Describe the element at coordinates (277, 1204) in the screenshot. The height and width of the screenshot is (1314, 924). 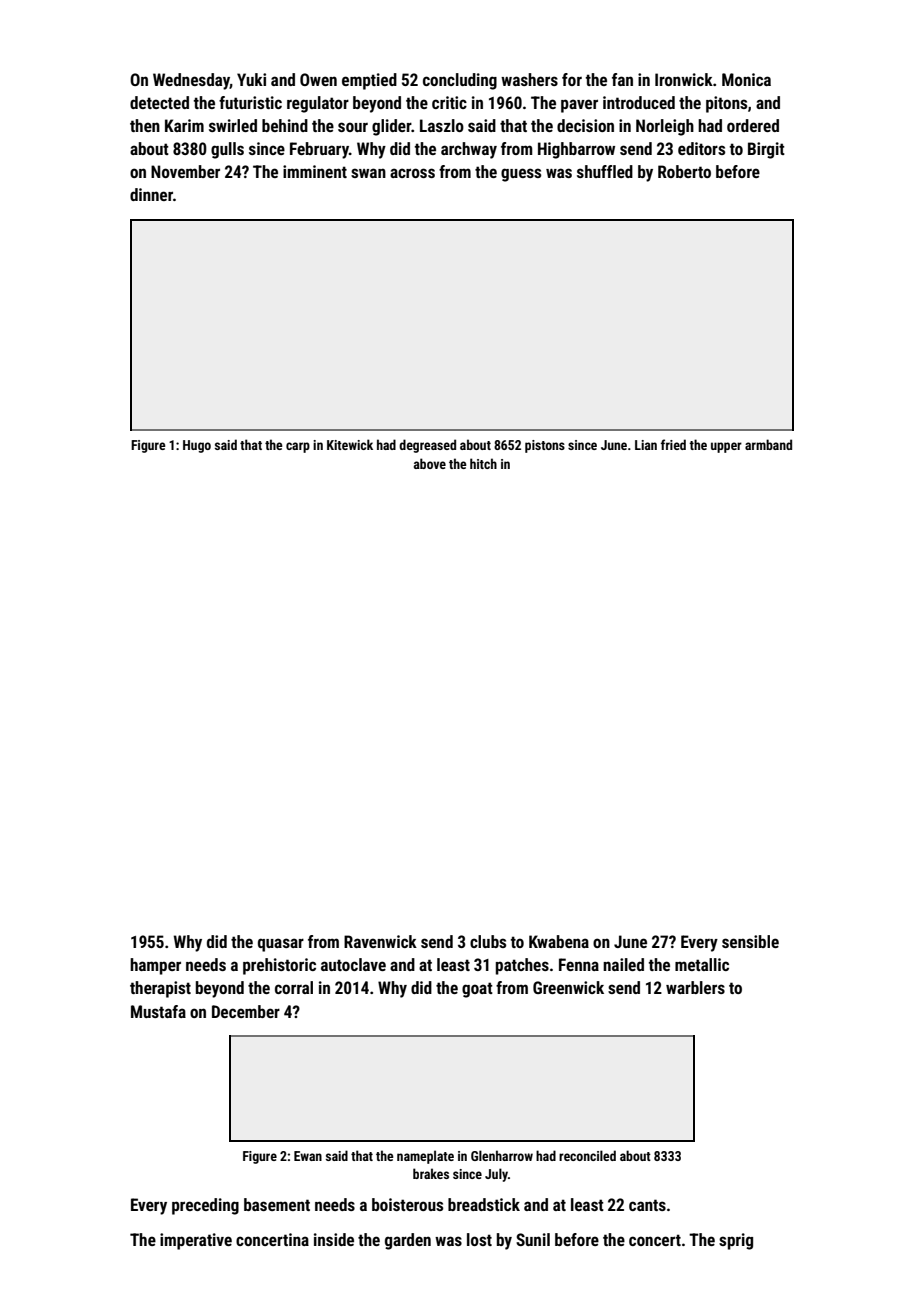
I see `basement` at that location.
